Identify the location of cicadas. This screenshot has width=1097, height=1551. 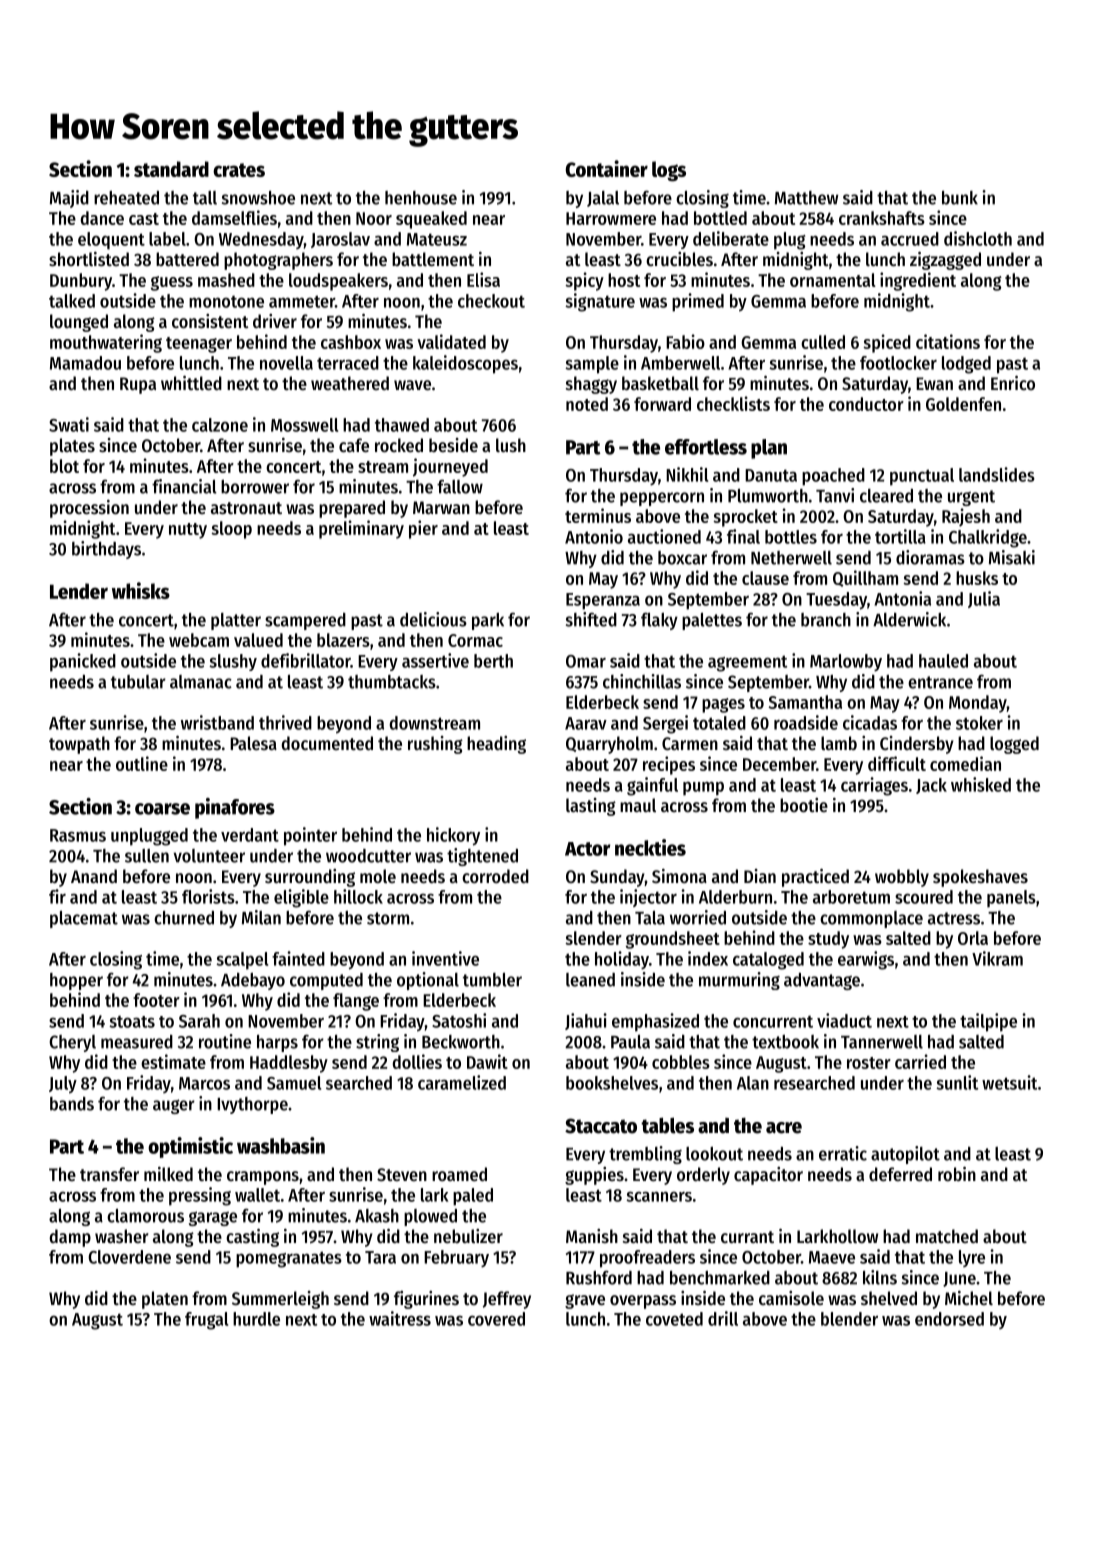
(870, 722).
